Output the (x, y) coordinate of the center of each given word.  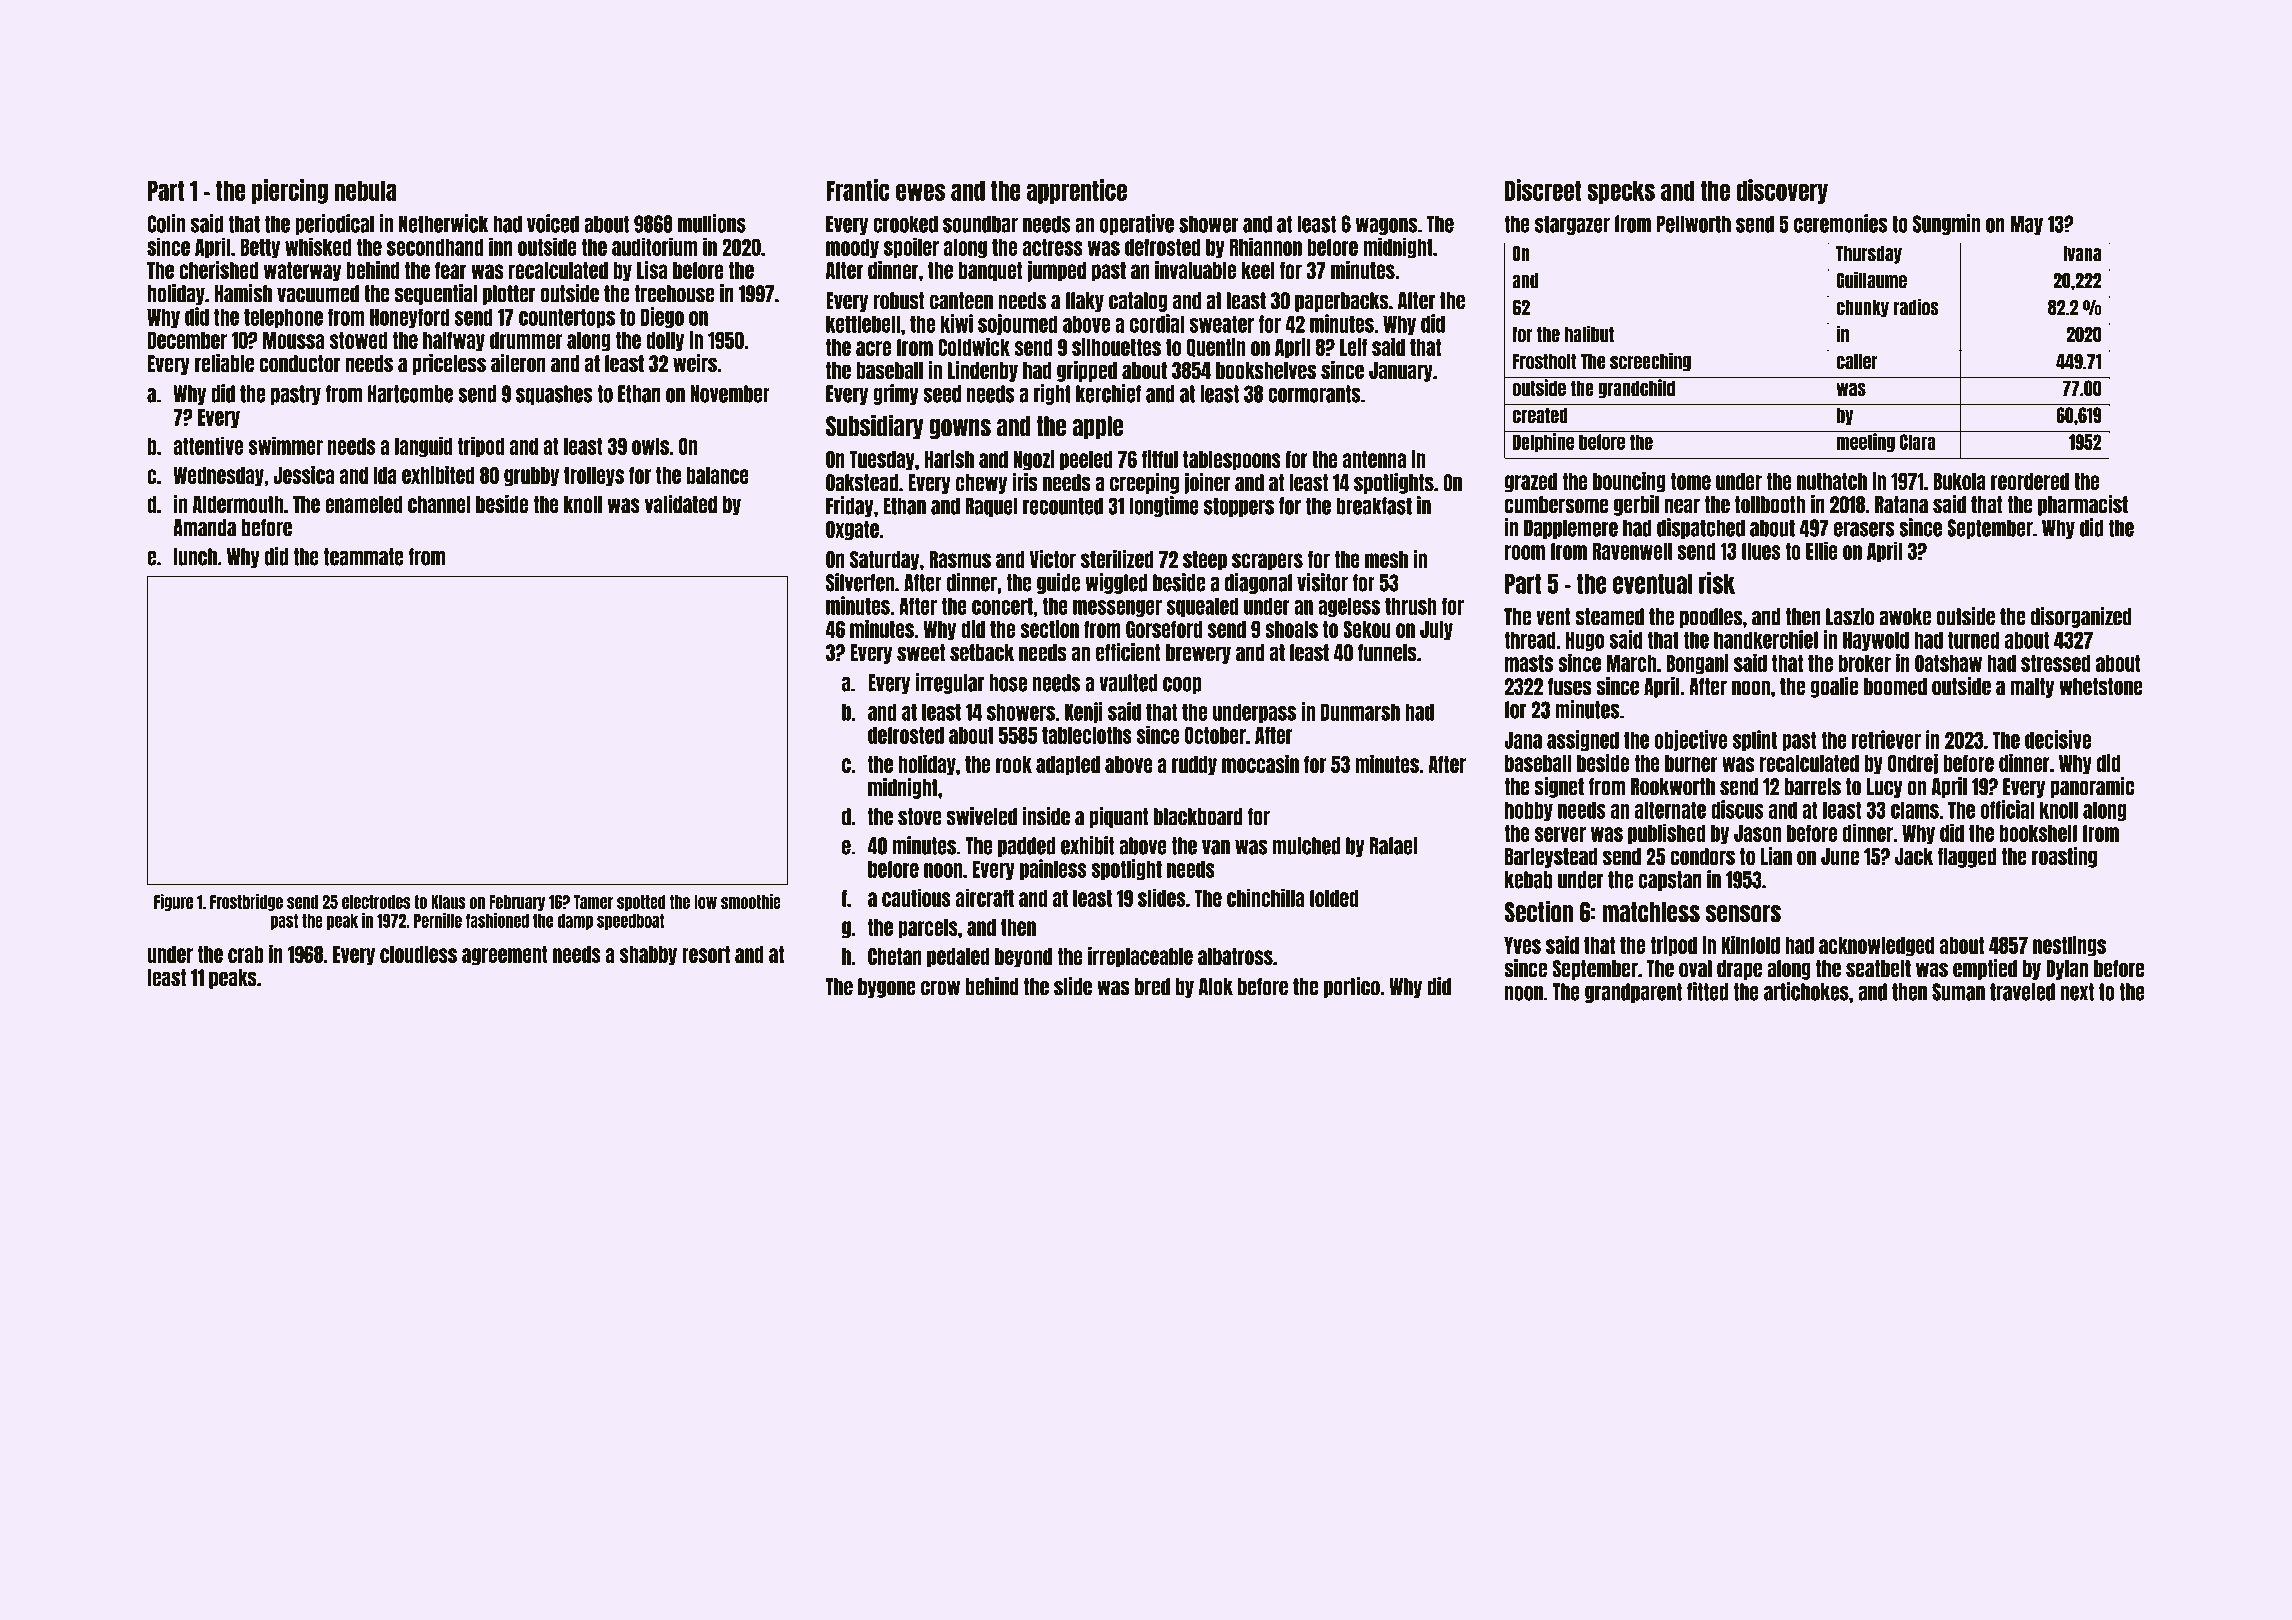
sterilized (1117, 559)
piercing (290, 191)
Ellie (1822, 550)
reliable (224, 363)
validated (681, 504)
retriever (1886, 739)
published (1666, 833)
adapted (1068, 766)
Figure (173, 902)
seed (942, 394)
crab (246, 954)
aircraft (985, 897)
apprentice (1077, 191)
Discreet (1543, 190)
